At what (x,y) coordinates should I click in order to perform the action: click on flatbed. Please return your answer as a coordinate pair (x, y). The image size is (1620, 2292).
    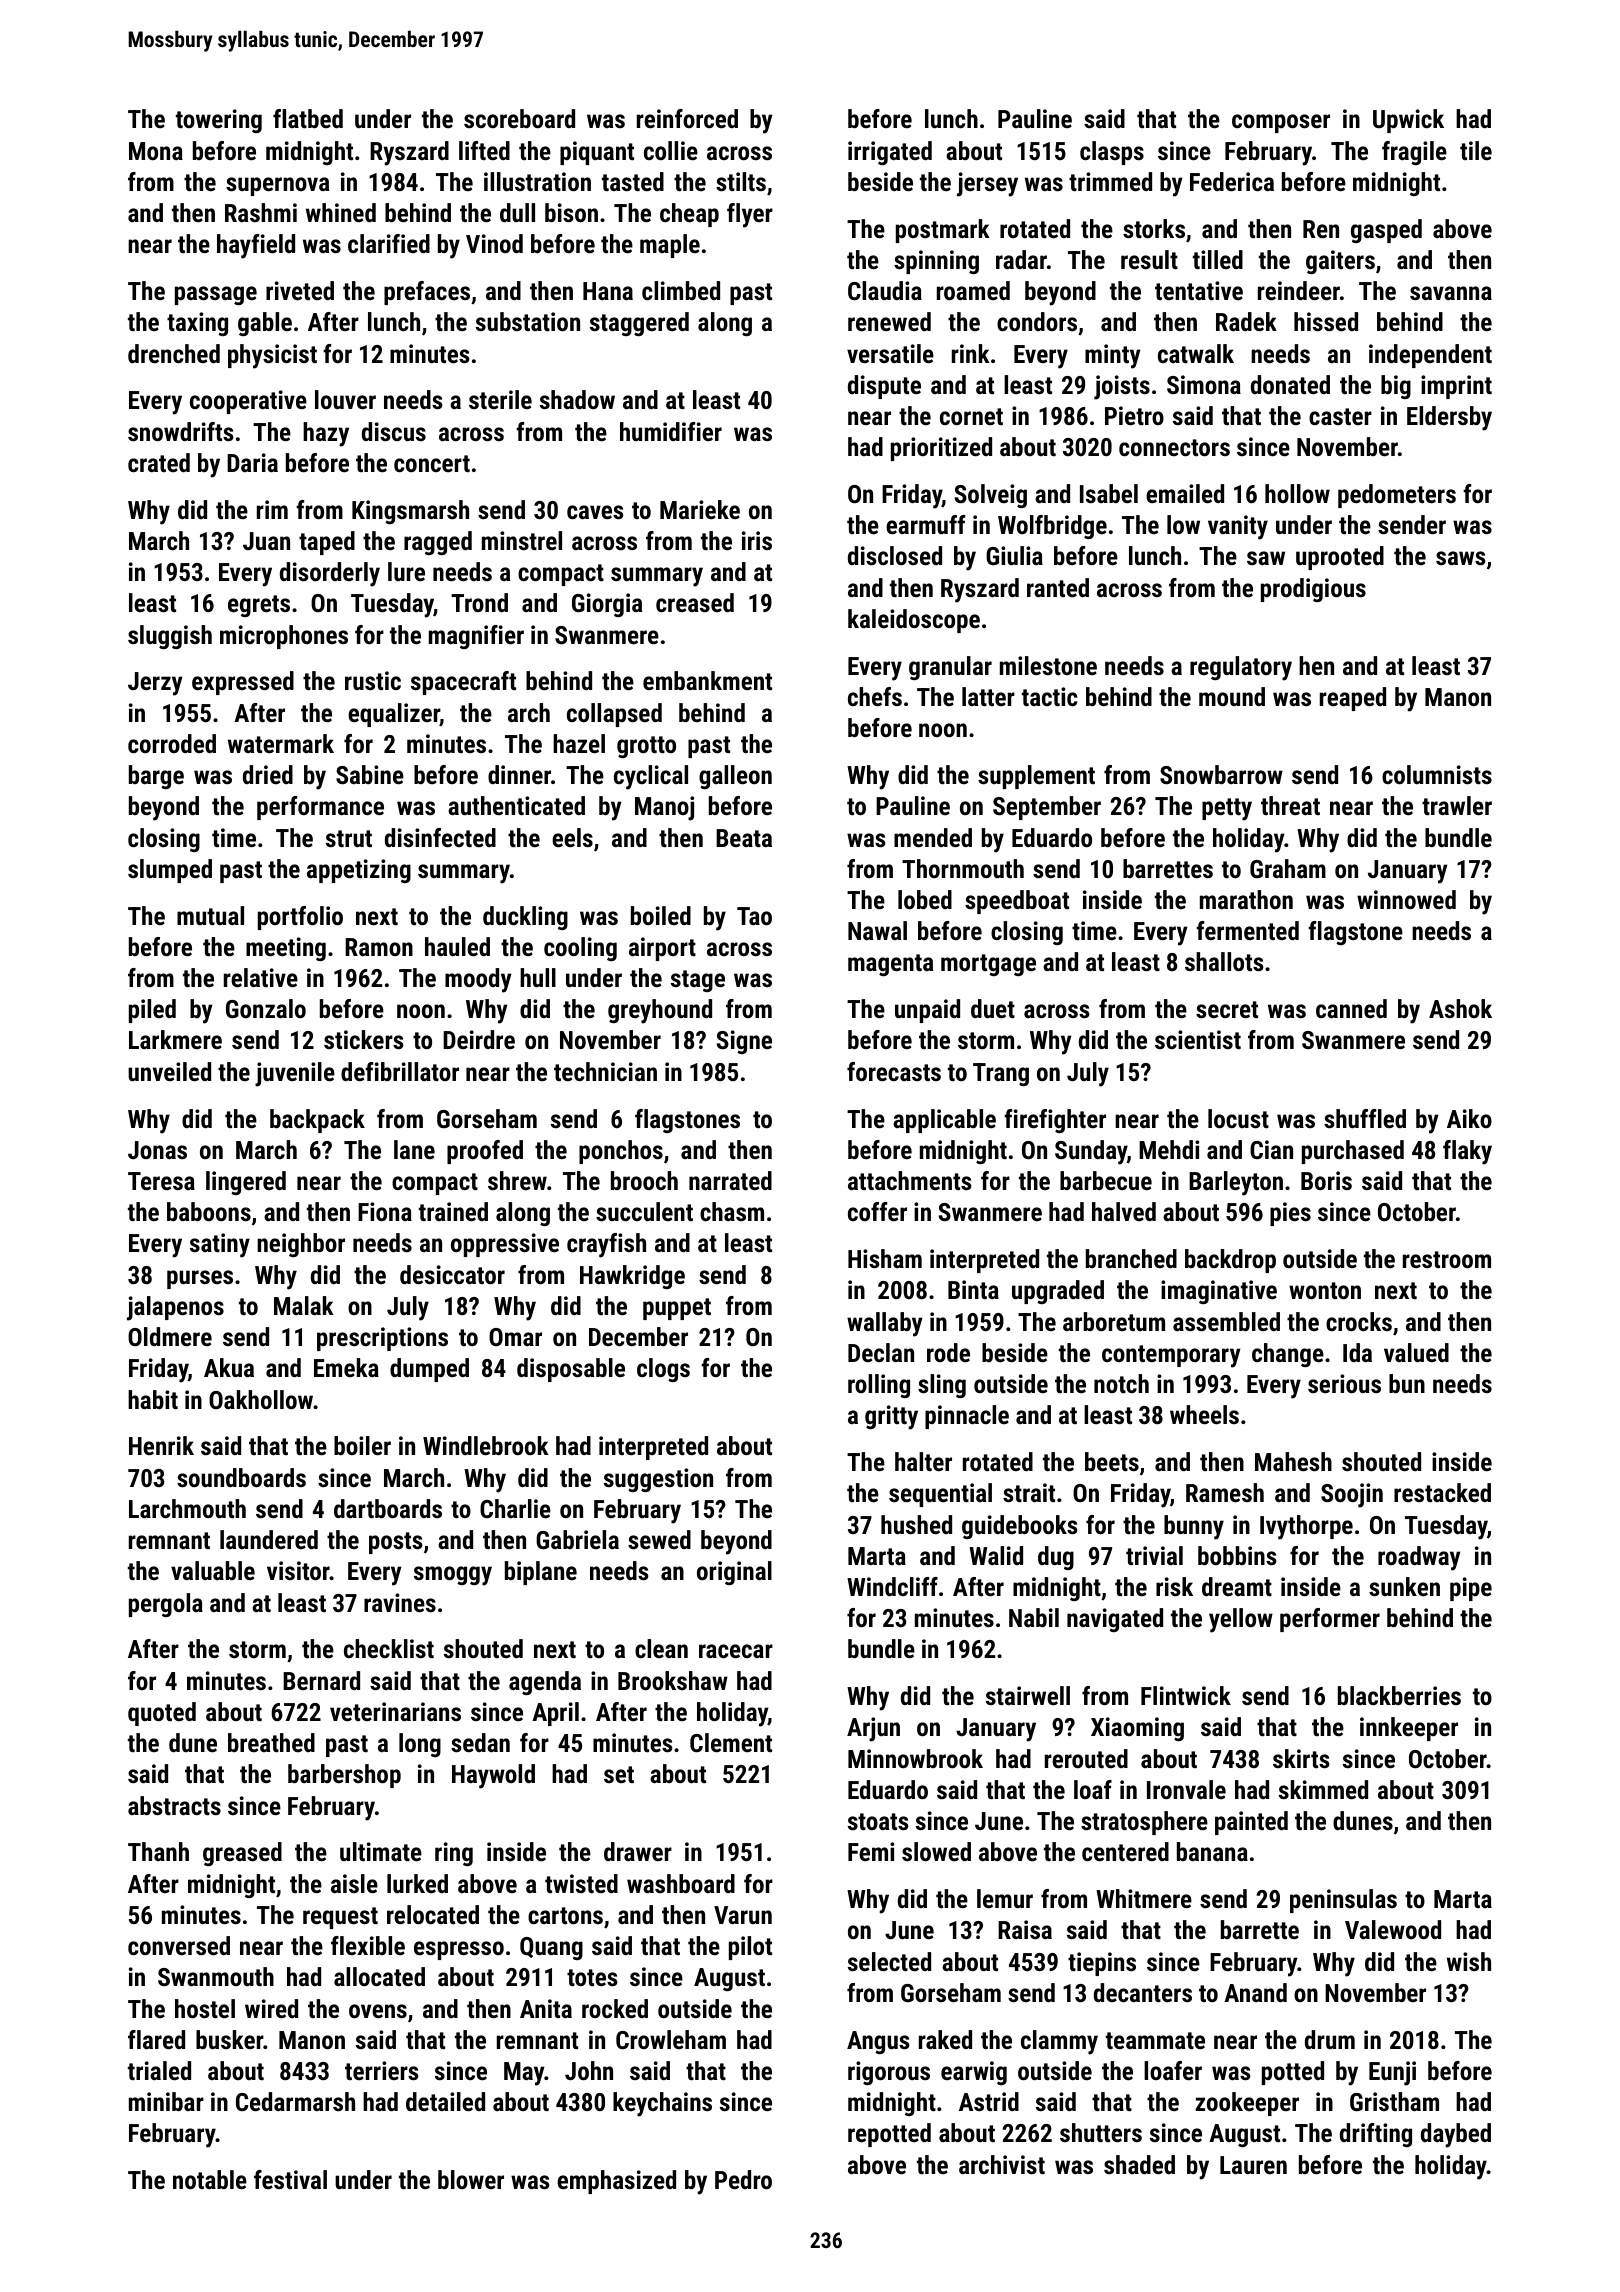
    Looking at the image, I should click on (308, 118).
